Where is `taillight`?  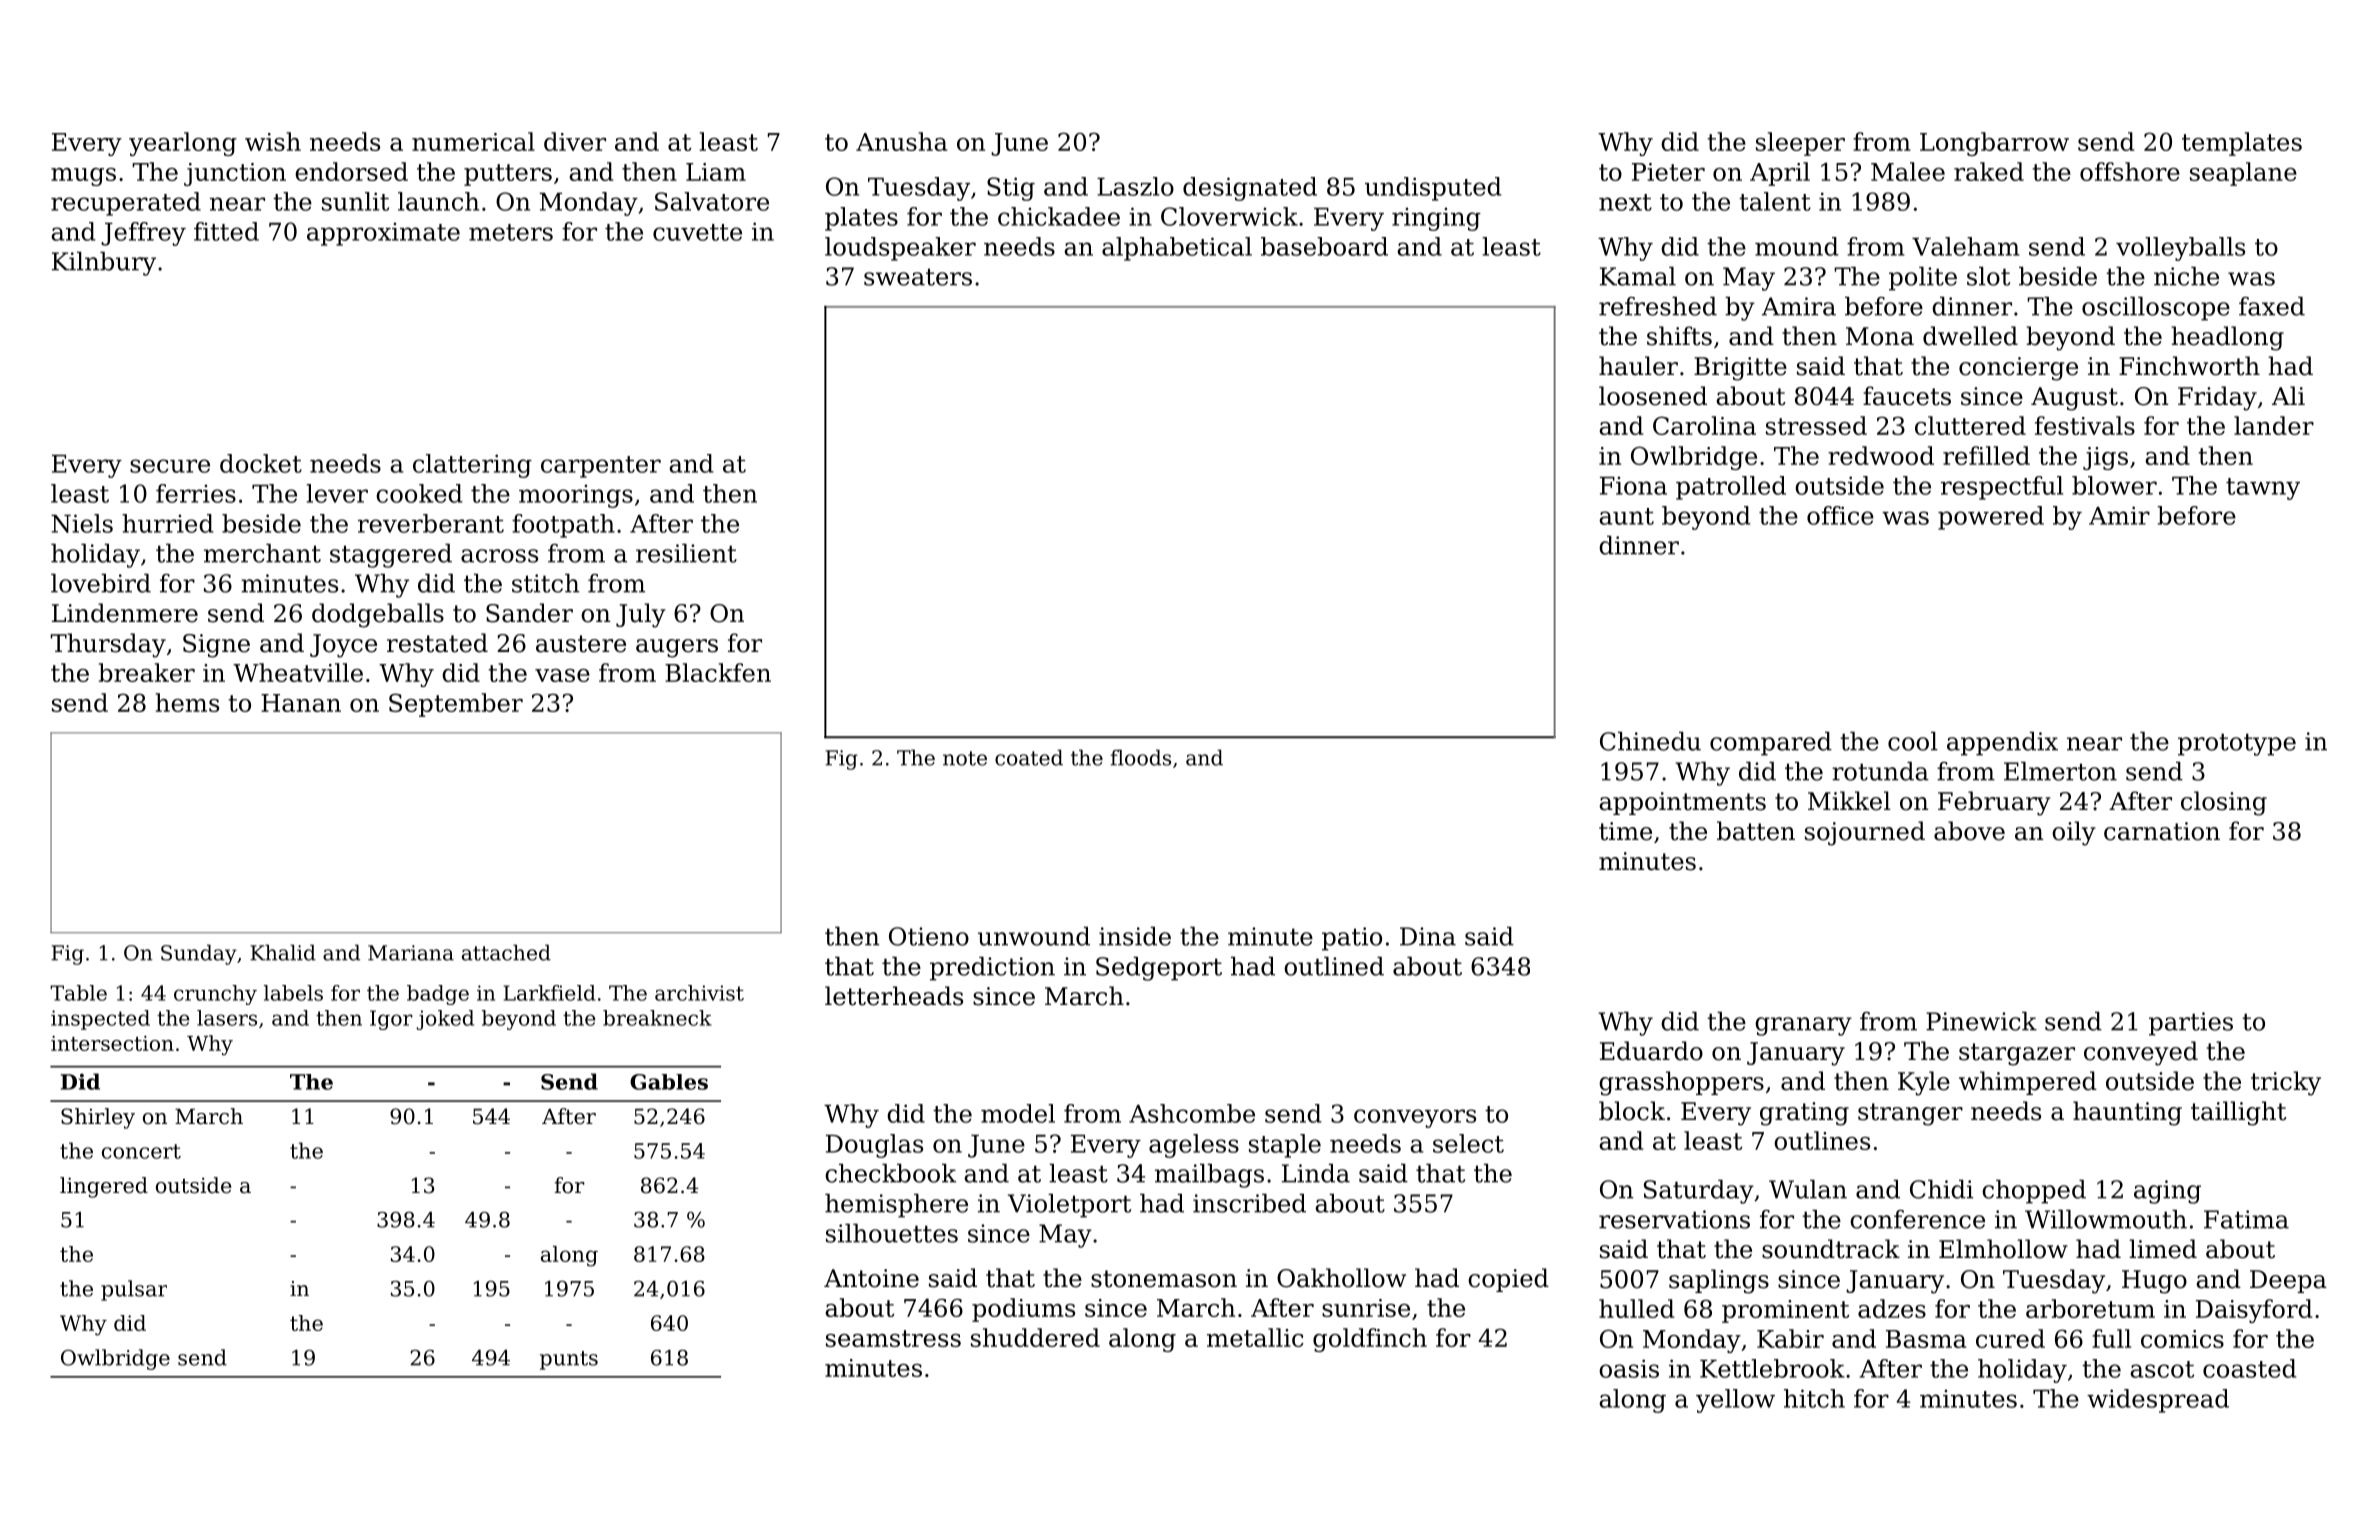
taillight is located at coordinates (2238, 1113).
